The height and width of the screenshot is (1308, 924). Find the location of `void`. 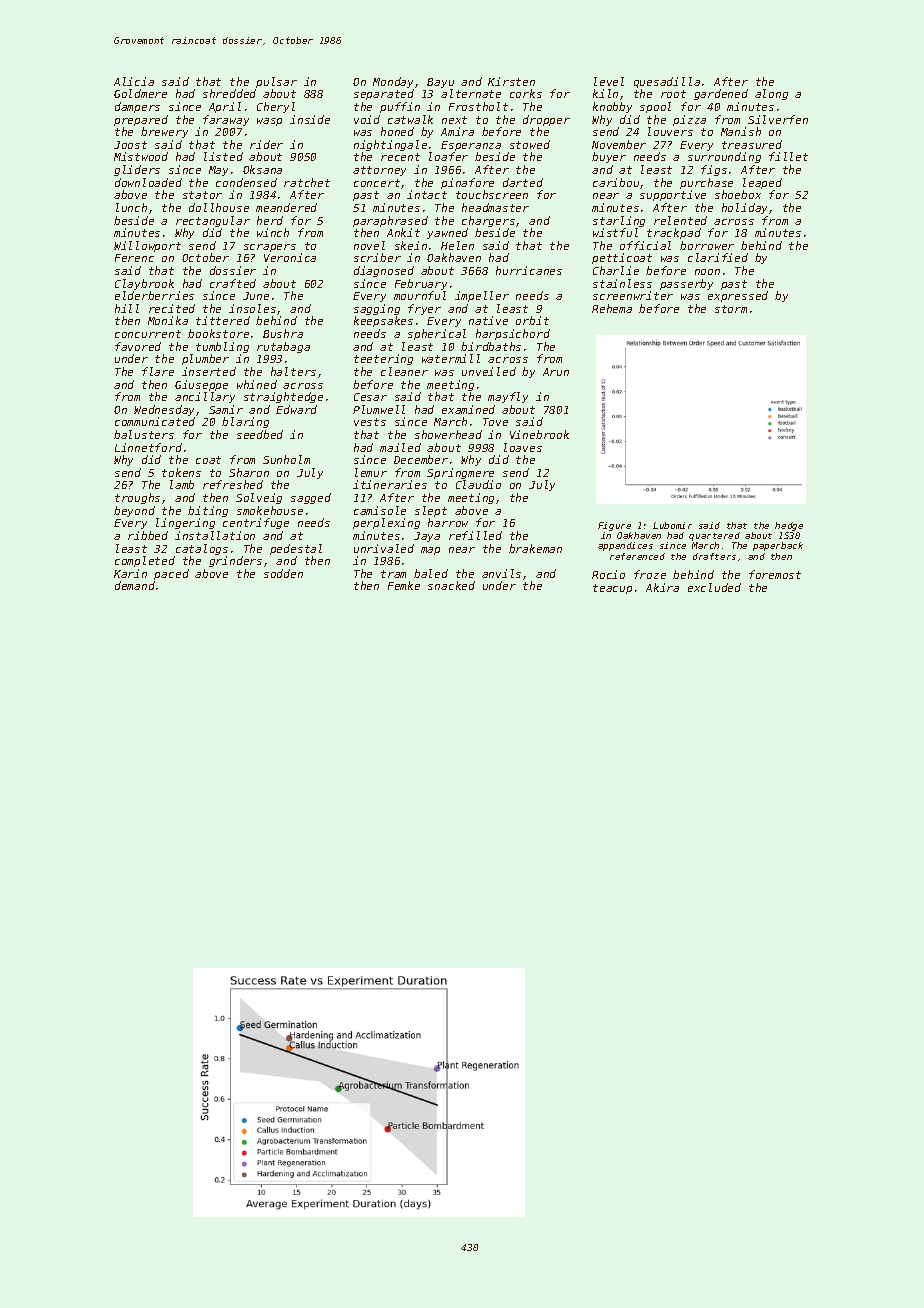

void is located at coordinates (367, 119).
